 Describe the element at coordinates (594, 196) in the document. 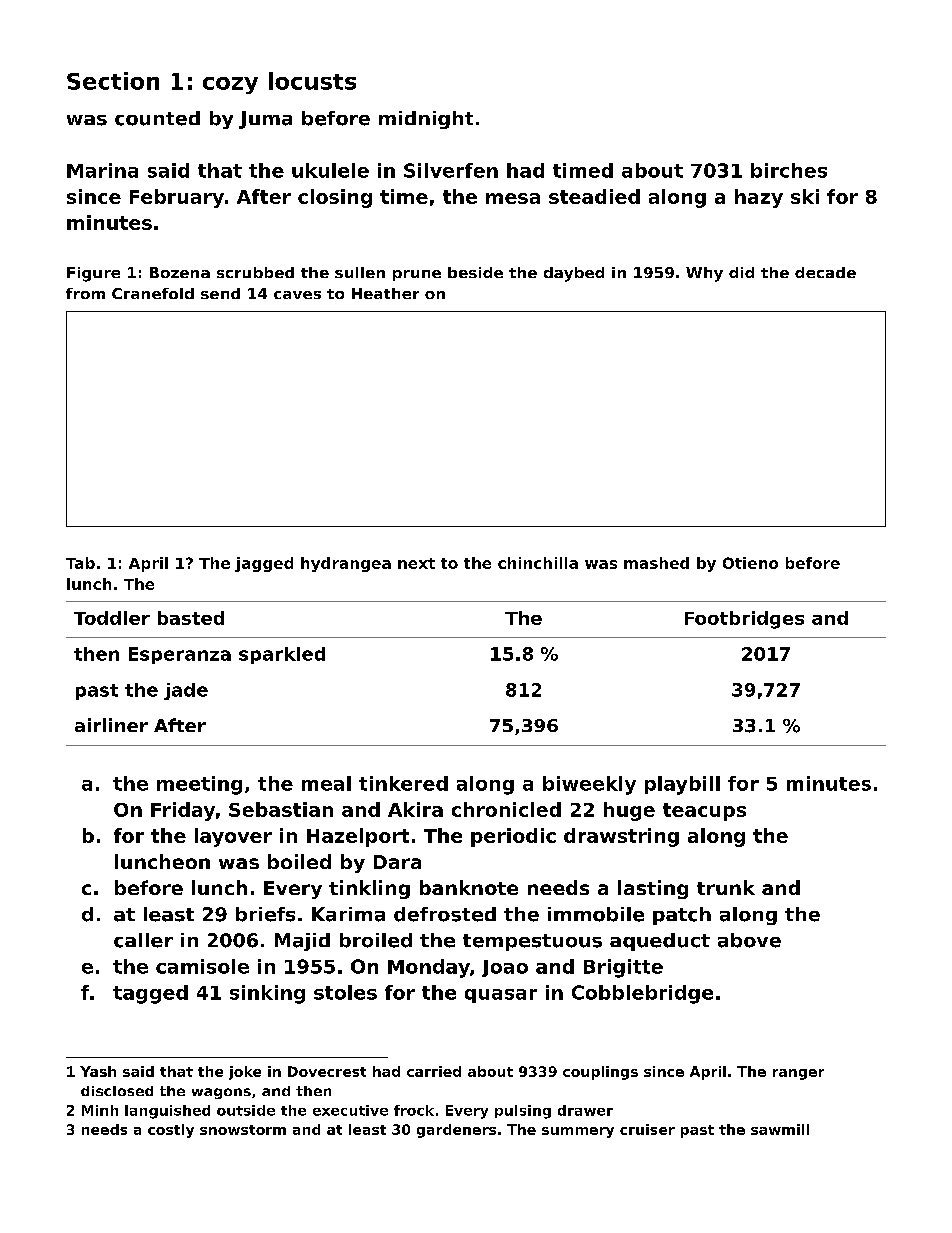

I see `steadied` at that location.
